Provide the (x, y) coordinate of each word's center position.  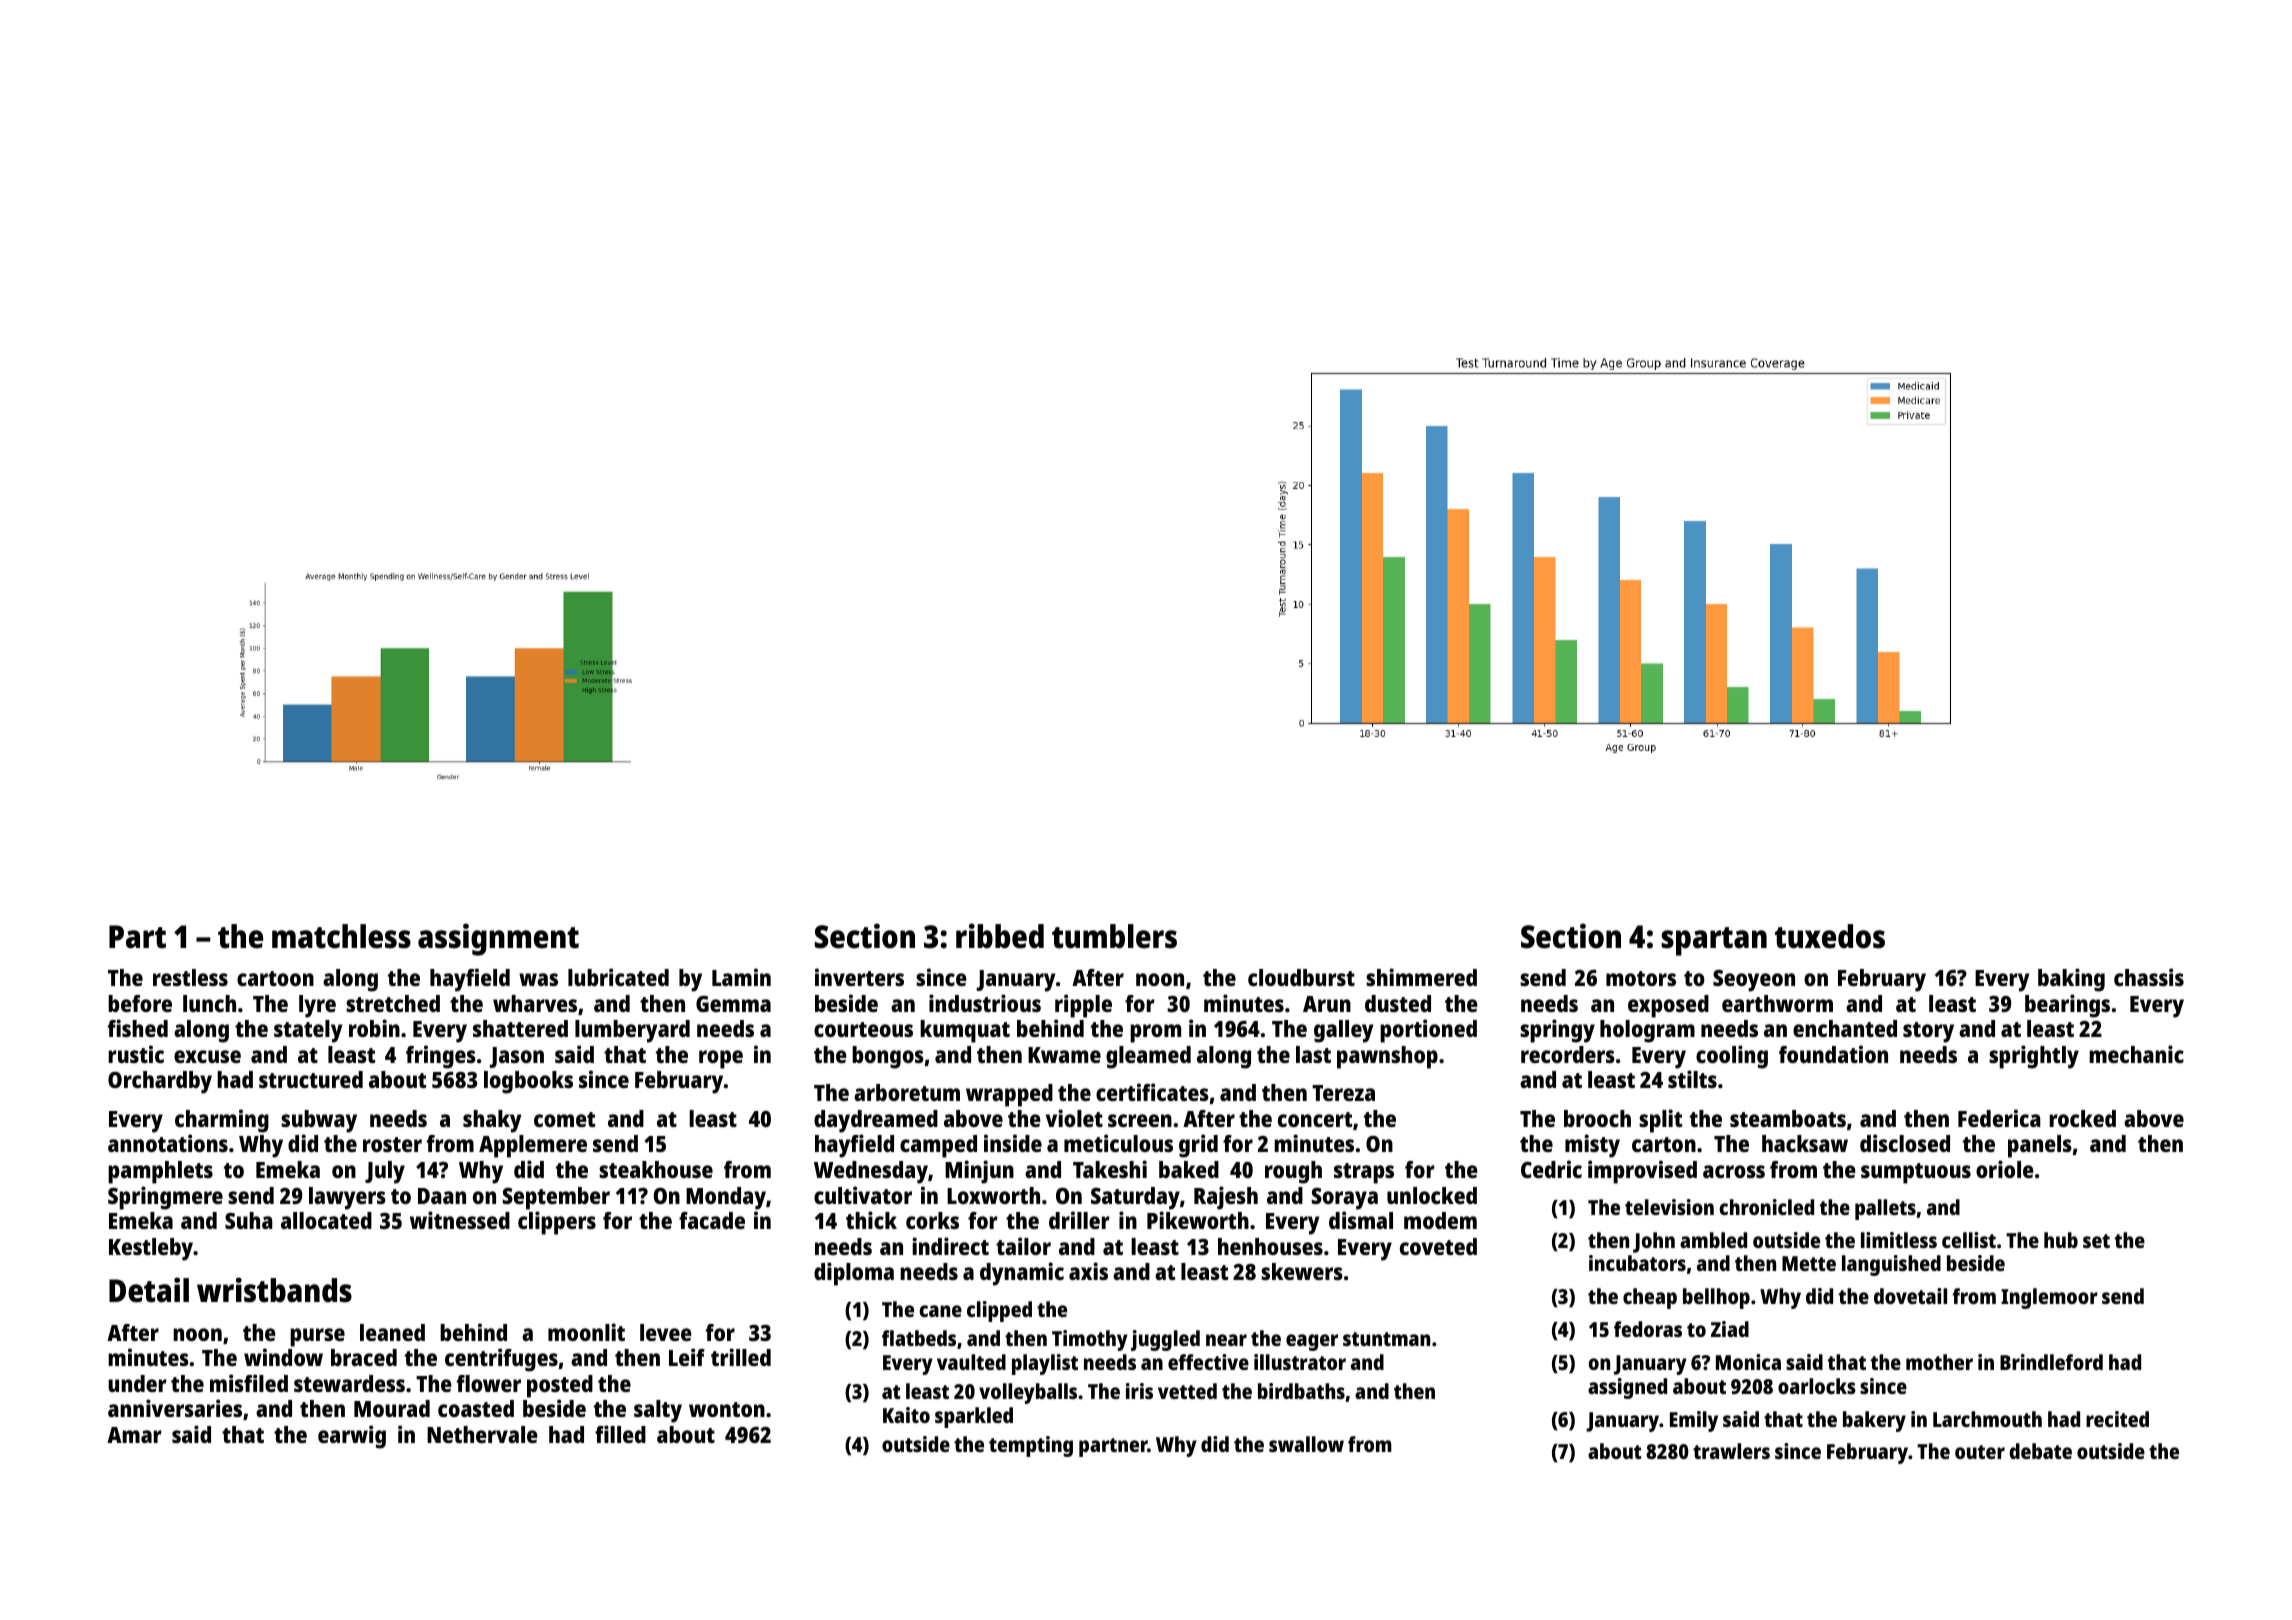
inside (1013, 1143)
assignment (498, 939)
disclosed (1905, 1143)
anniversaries (175, 1408)
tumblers (1114, 936)
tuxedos (1830, 936)
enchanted (1845, 1028)
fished (138, 1028)
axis (1088, 1271)
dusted (1398, 1003)
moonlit (586, 1332)
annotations (168, 1143)
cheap (1650, 1298)
